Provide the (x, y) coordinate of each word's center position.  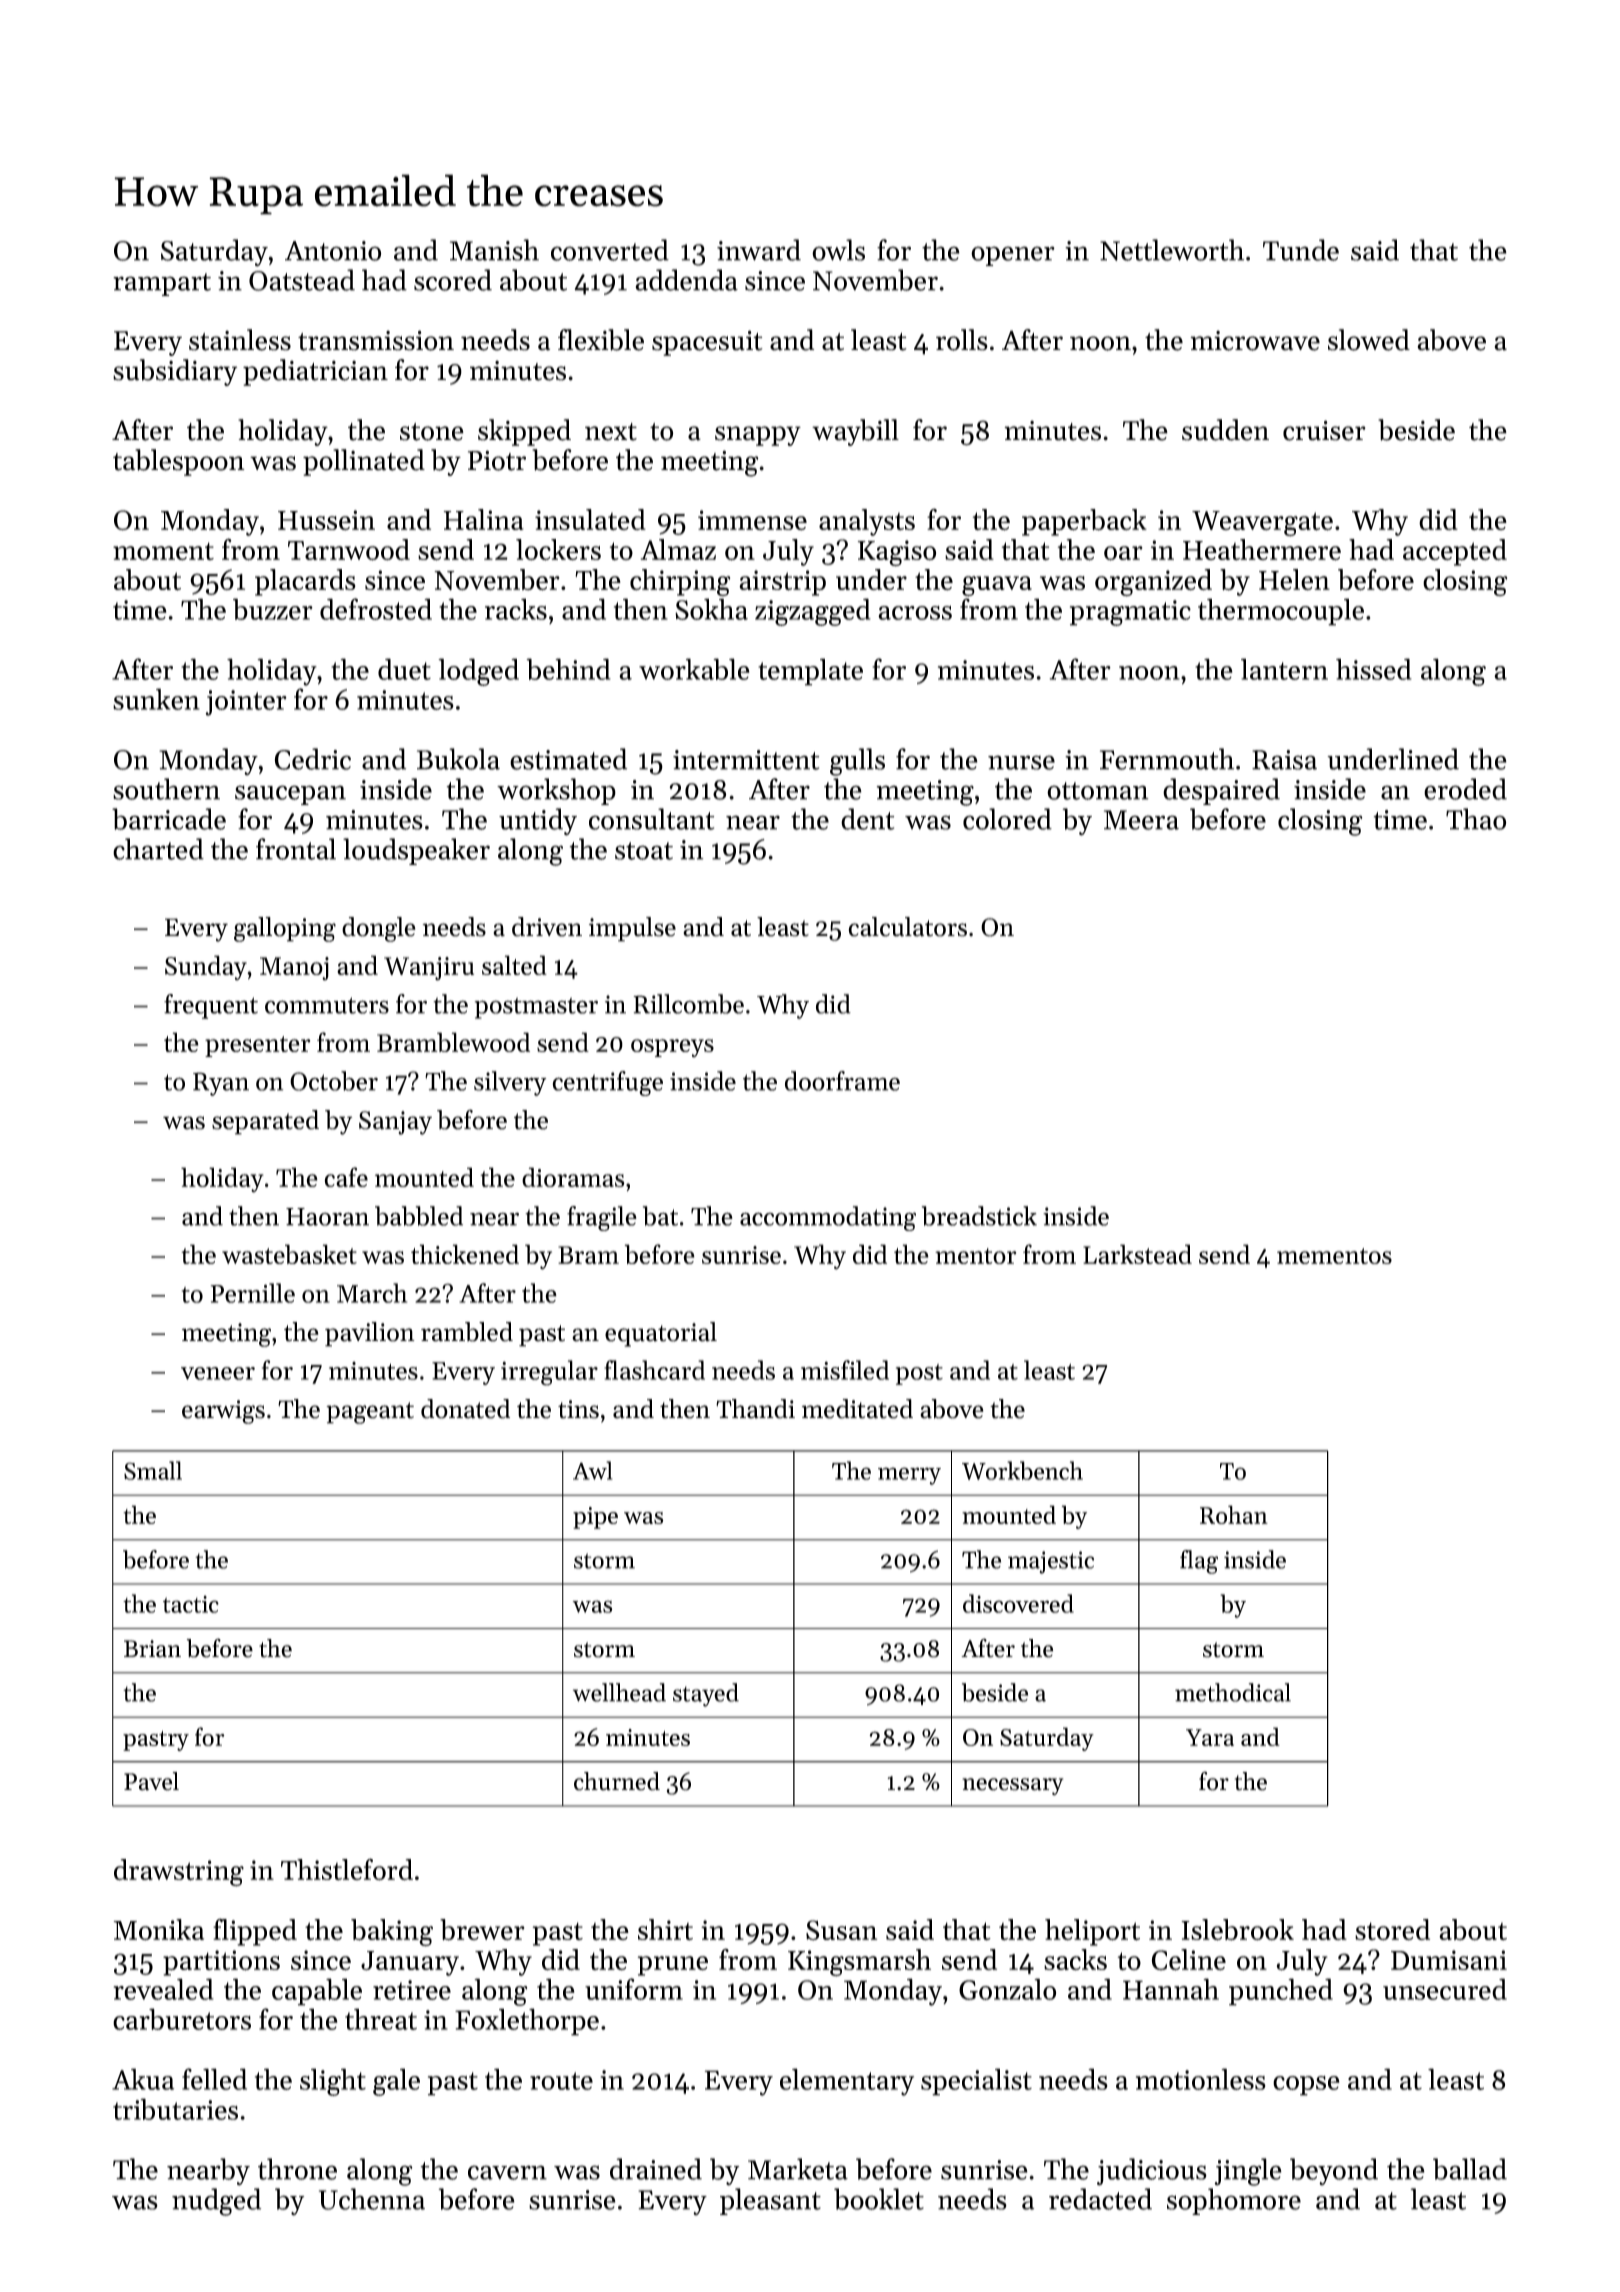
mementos (1334, 1256)
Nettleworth (1172, 250)
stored (1392, 1929)
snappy (758, 436)
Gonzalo (1007, 1989)
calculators (907, 927)
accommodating (828, 1218)
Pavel (151, 1781)
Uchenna (372, 2199)
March (372, 1293)
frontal (296, 849)
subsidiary (175, 372)
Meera (1141, 820)
